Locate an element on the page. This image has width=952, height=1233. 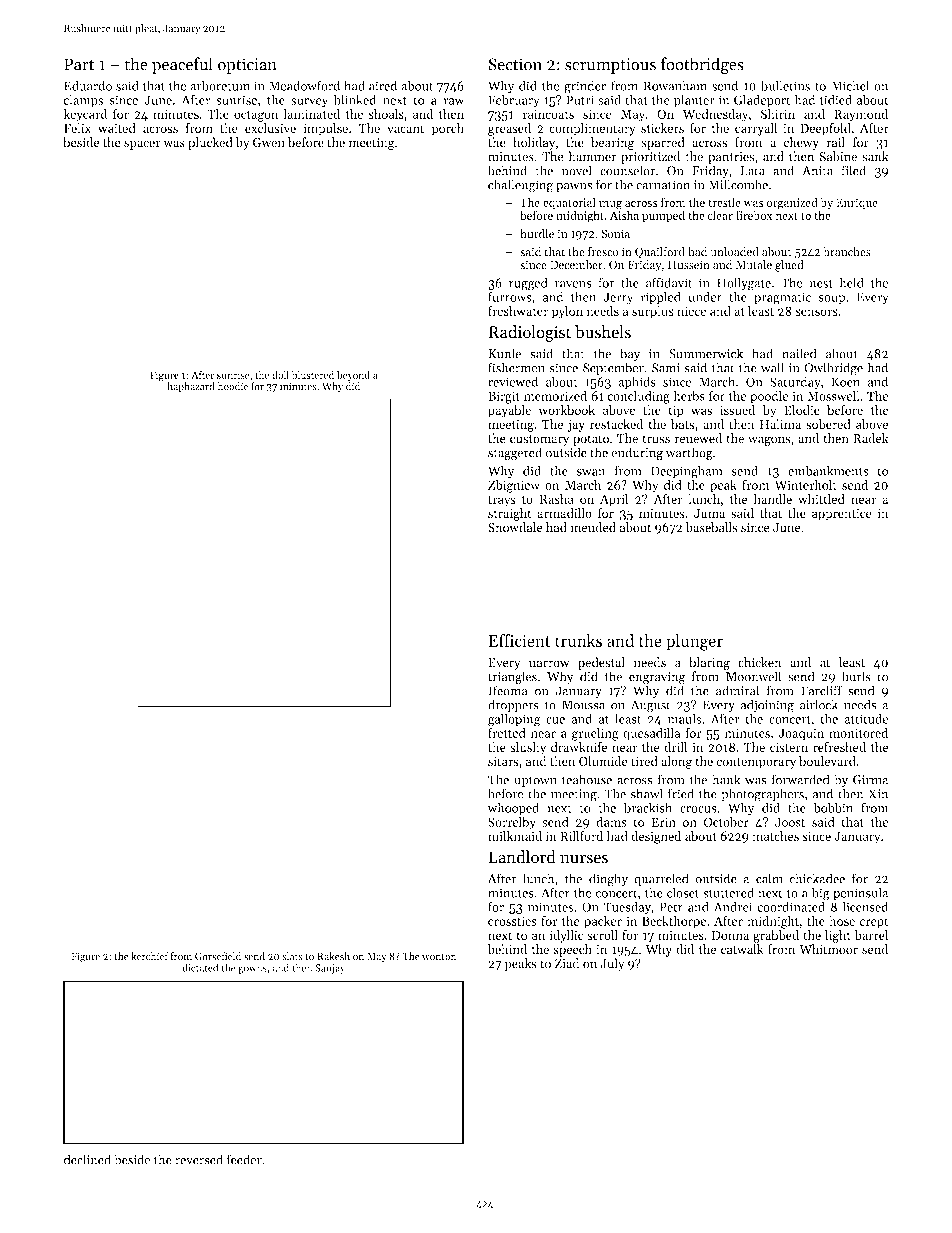
peninsula is located at coordinates (860, 894).
